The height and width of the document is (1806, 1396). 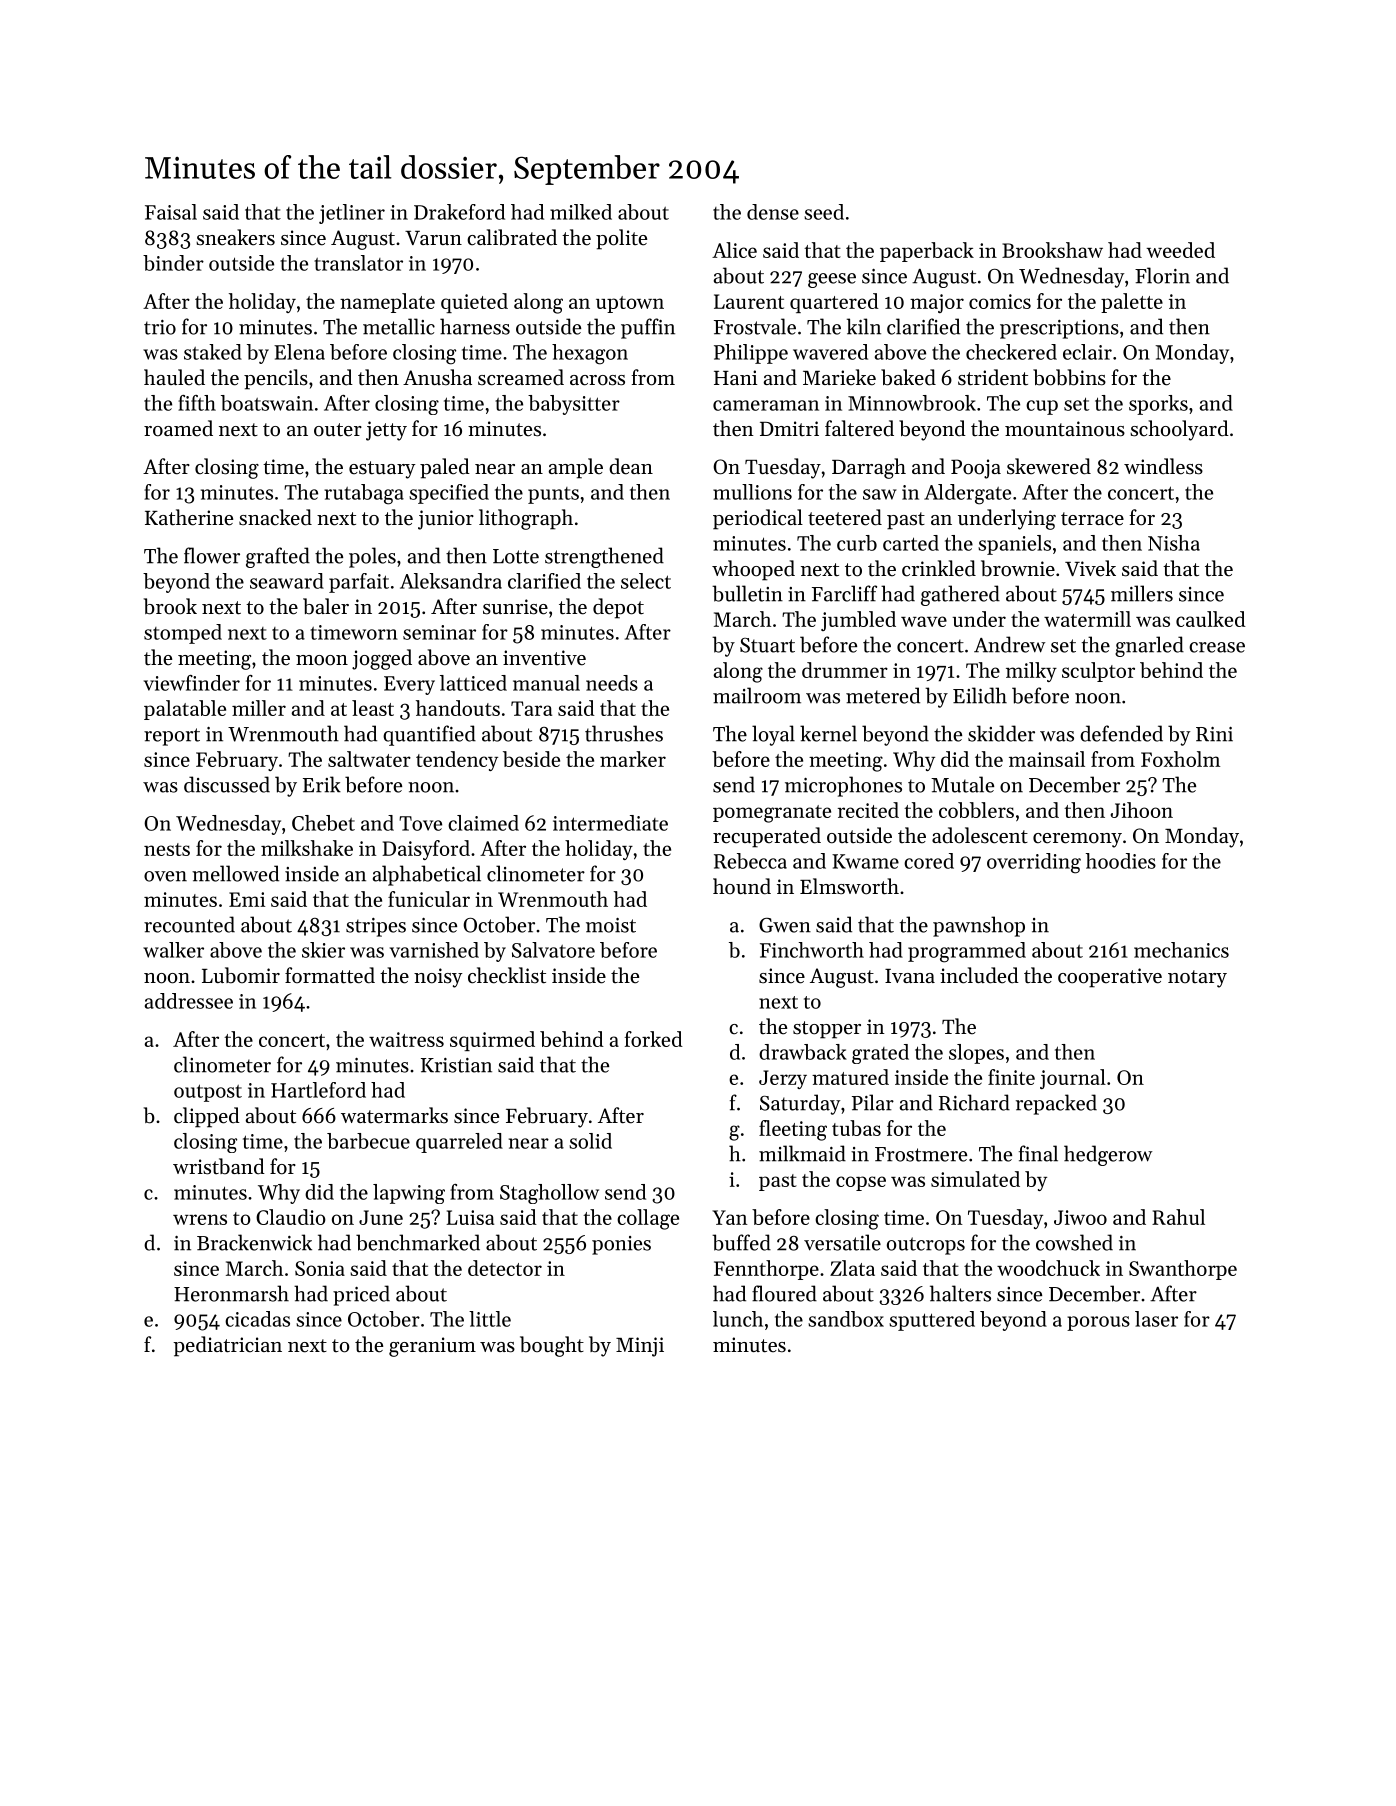 I want to click on seed, so click(x=824, y=212).
